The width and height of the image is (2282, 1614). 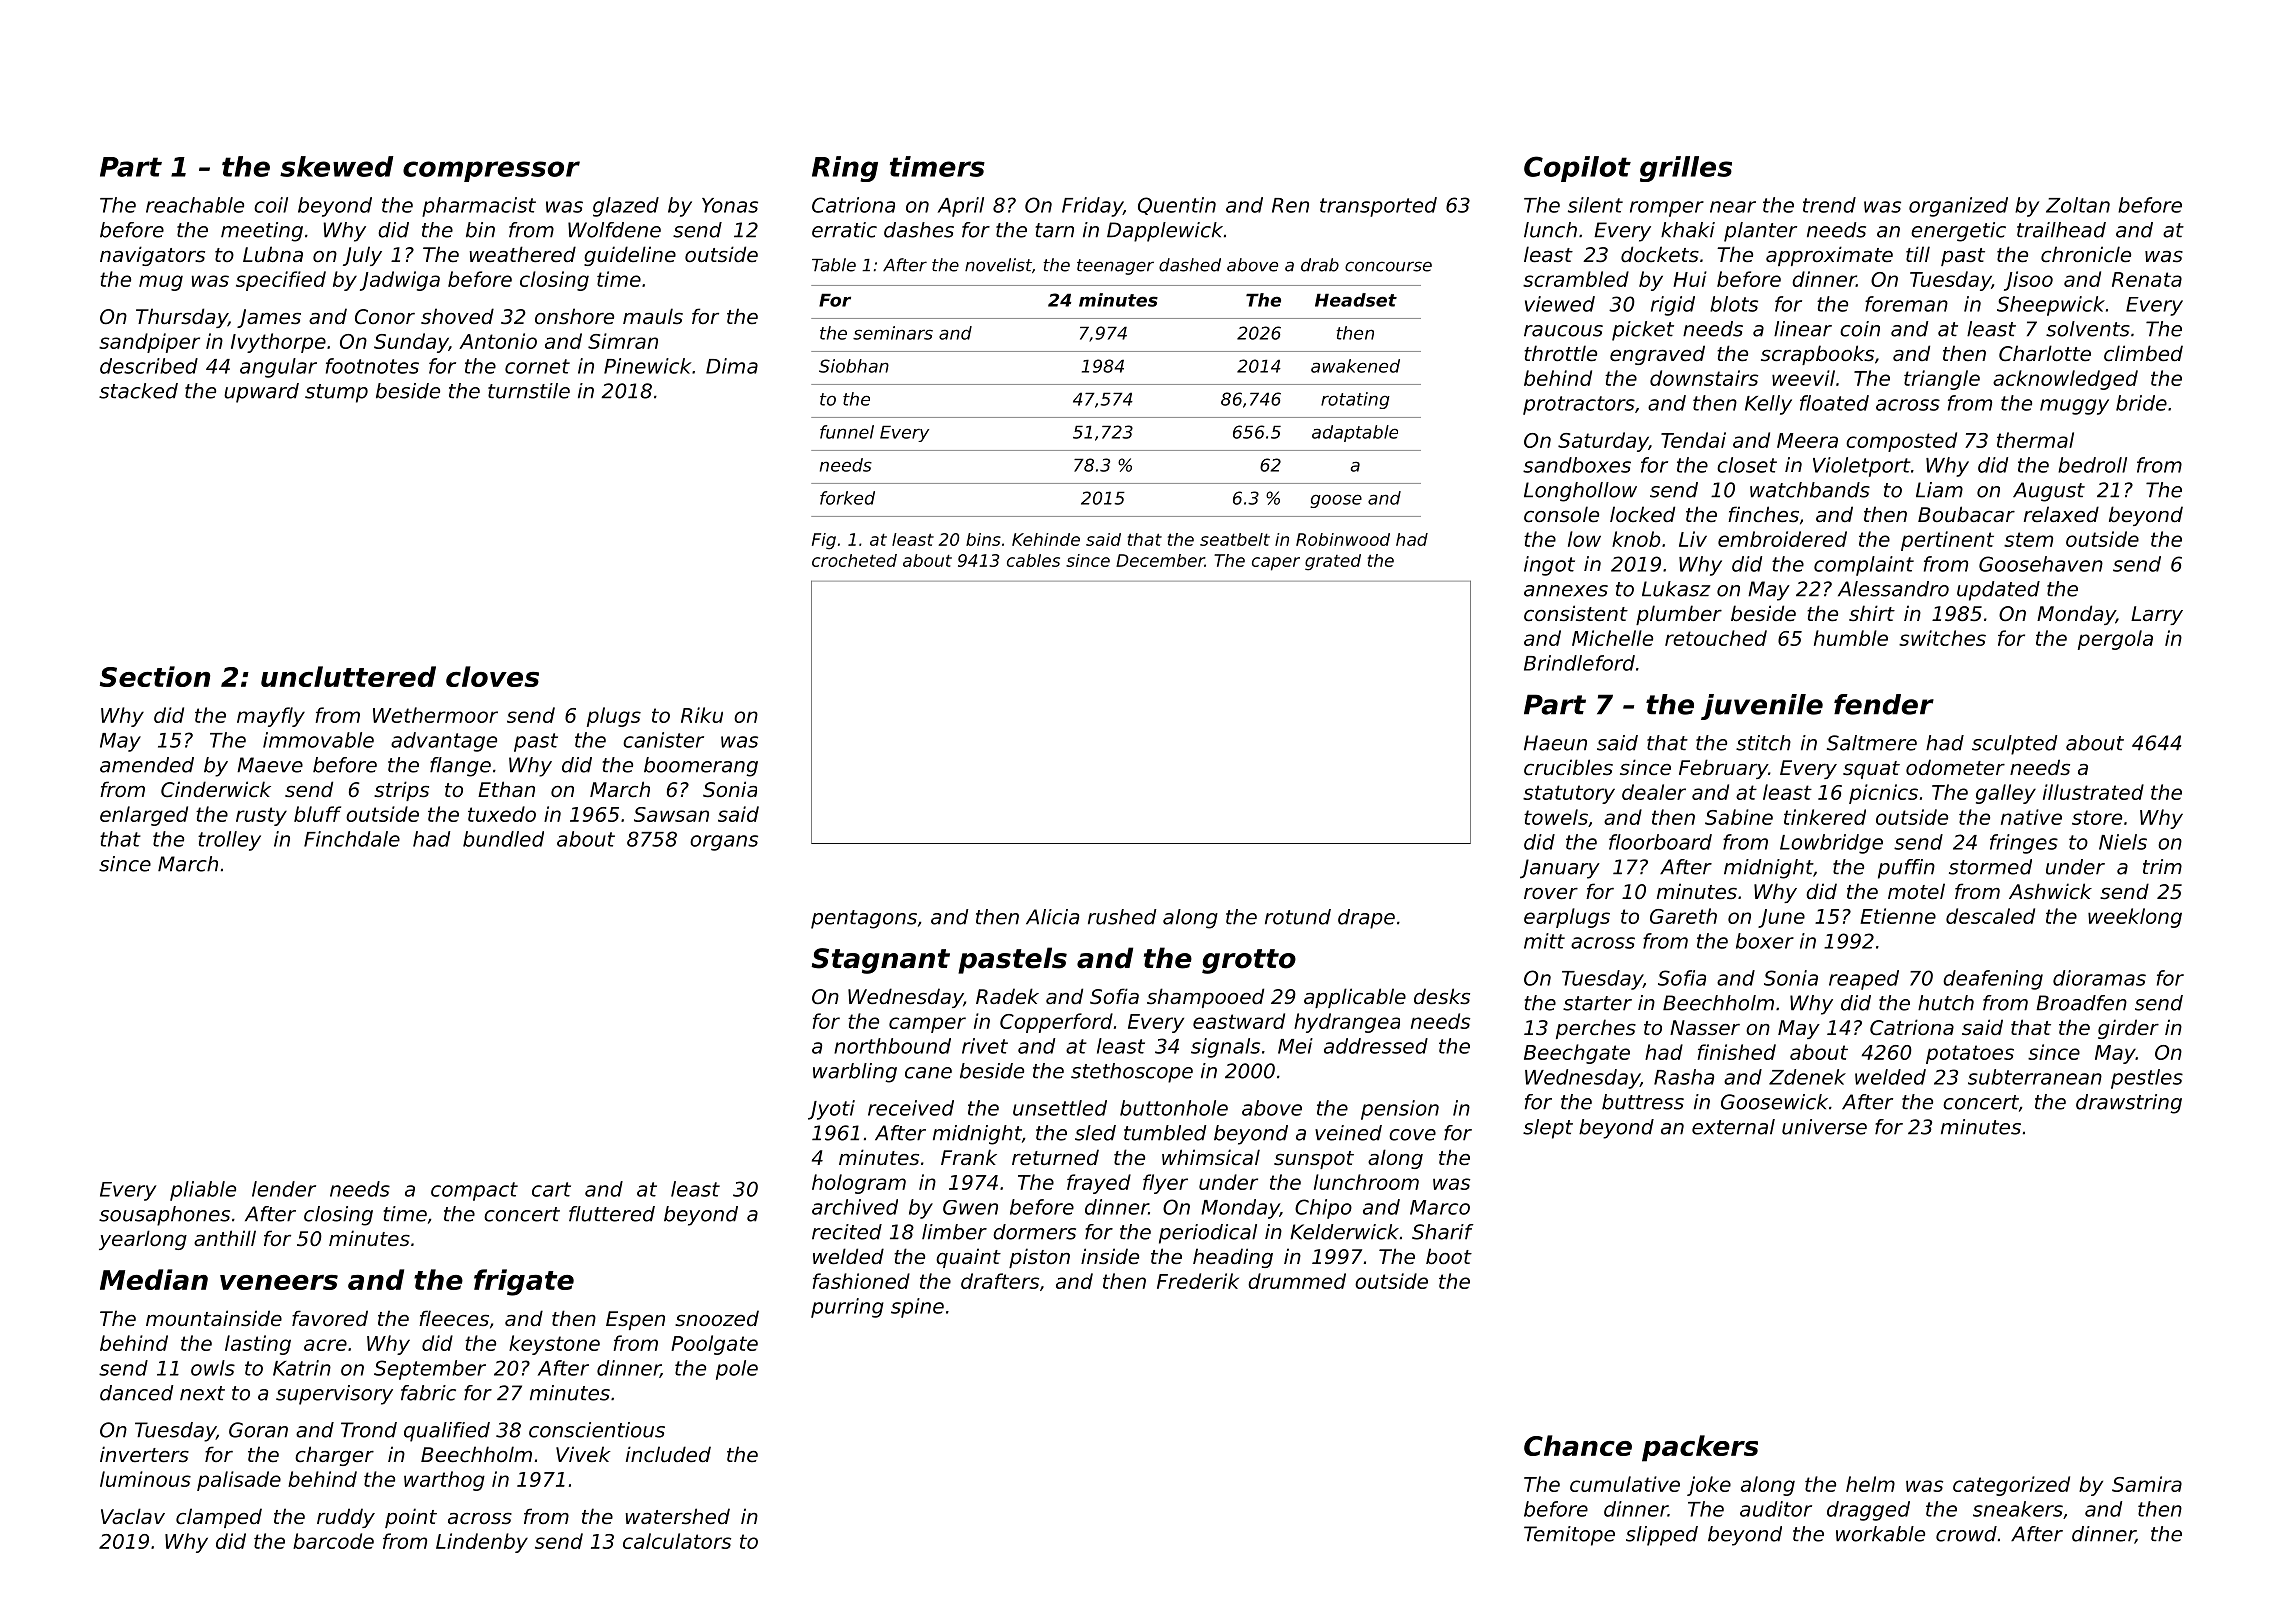 I want to click on organized, so click(x=1958, y=207).
